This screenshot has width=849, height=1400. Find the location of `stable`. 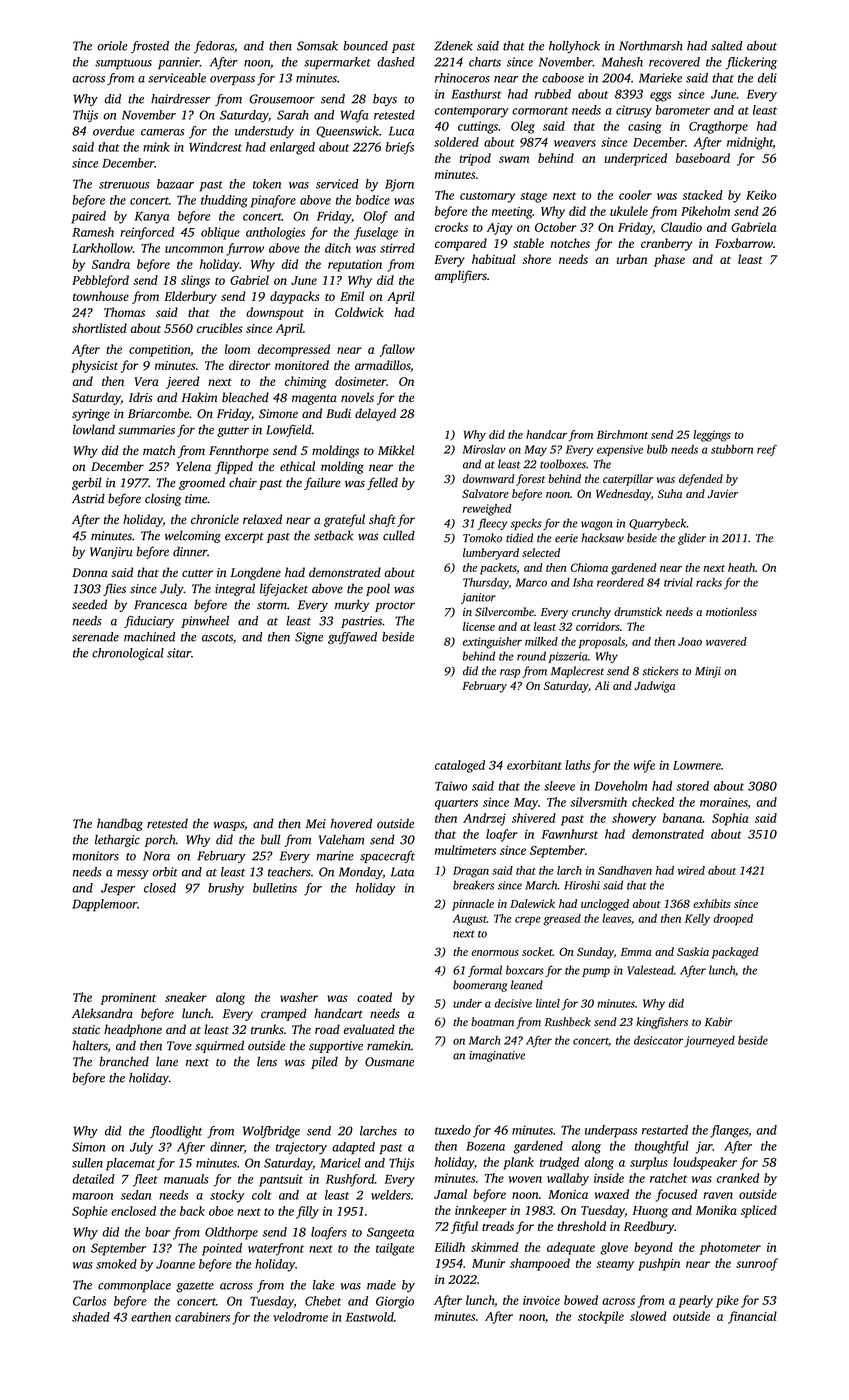

stable is located at coordinates (528, 243).
